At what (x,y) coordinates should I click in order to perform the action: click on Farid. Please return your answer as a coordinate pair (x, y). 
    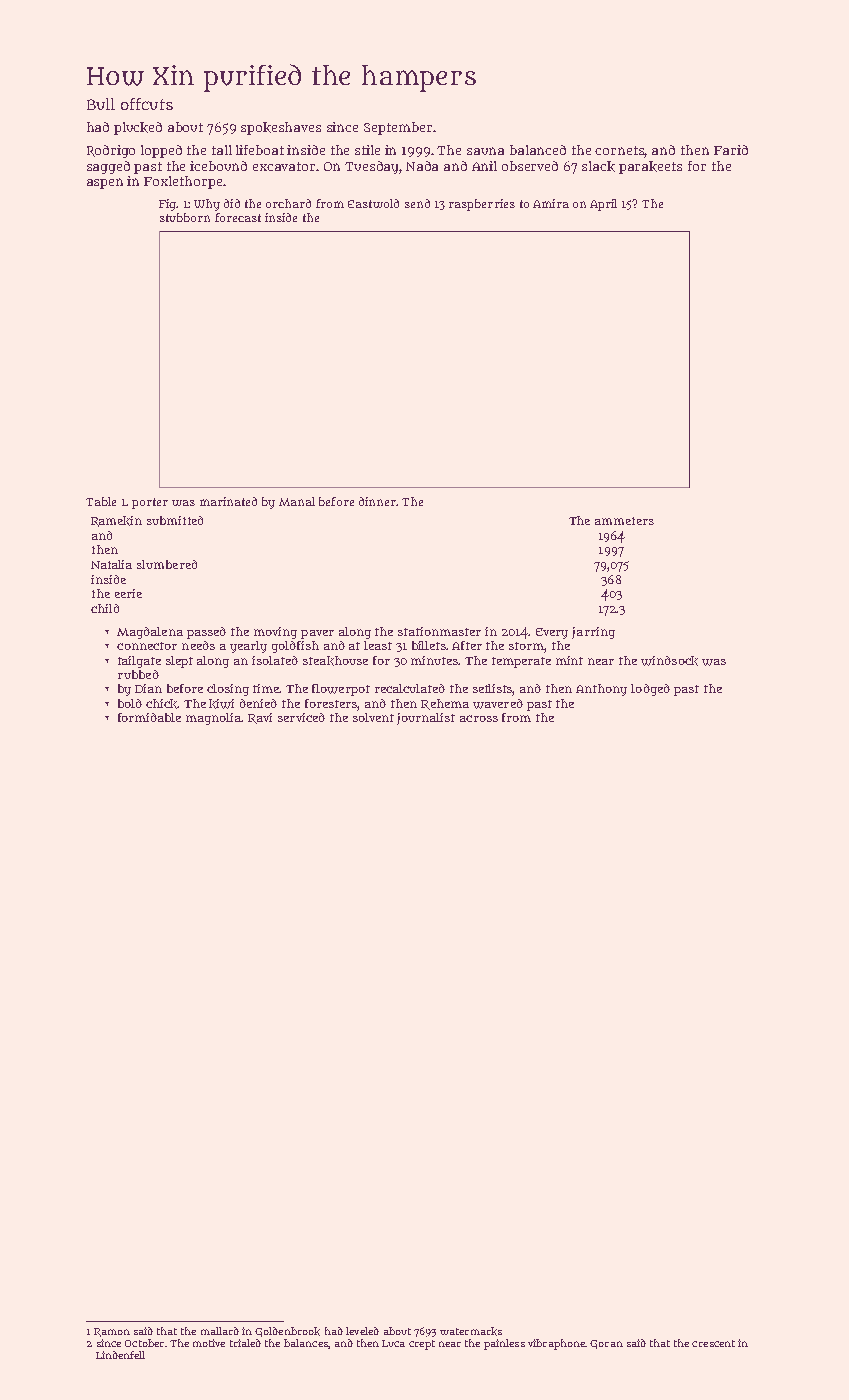
    Looking at the image, I should click on (731, 150).
